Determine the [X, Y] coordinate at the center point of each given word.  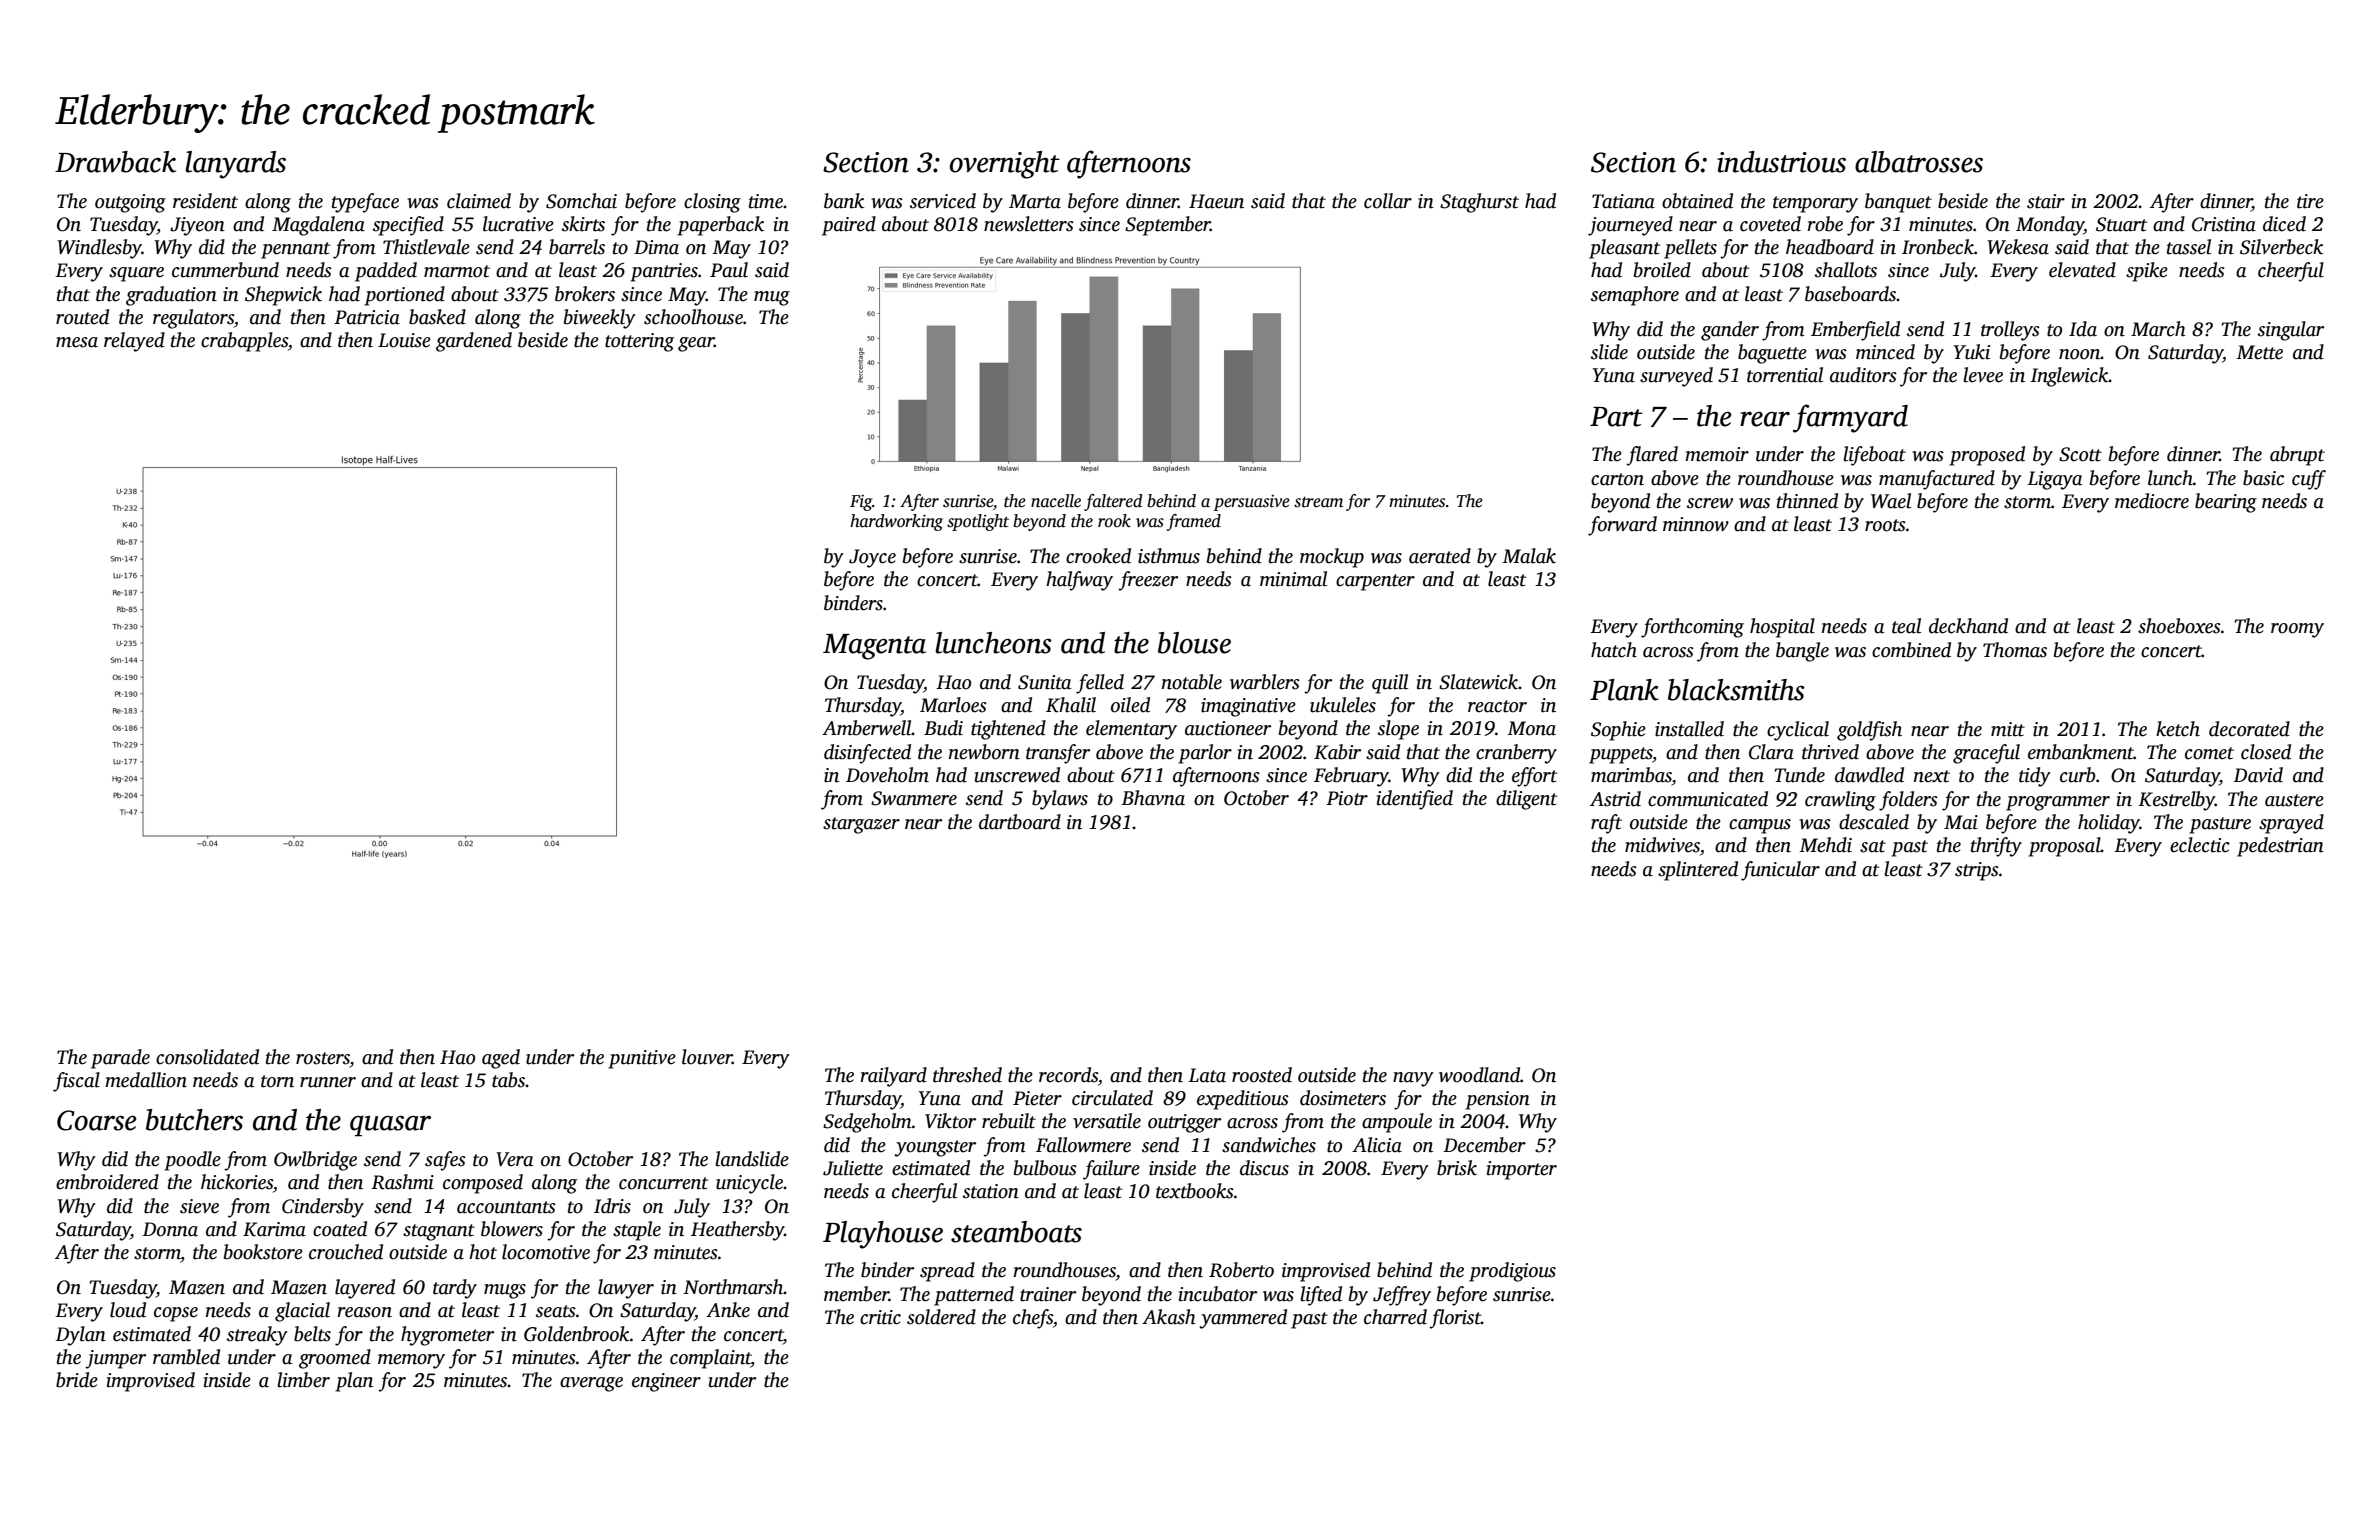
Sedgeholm [867, 1123]
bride [77, 1380]
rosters [323, 1058]
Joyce [872, 558]
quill [1390, 684]
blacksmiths [1736, 690]
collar [1388, 201]
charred [1395, 1317]
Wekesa [2018, 247]
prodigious [1512, 1272]
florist [1455, 1319]
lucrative [518, 224]
